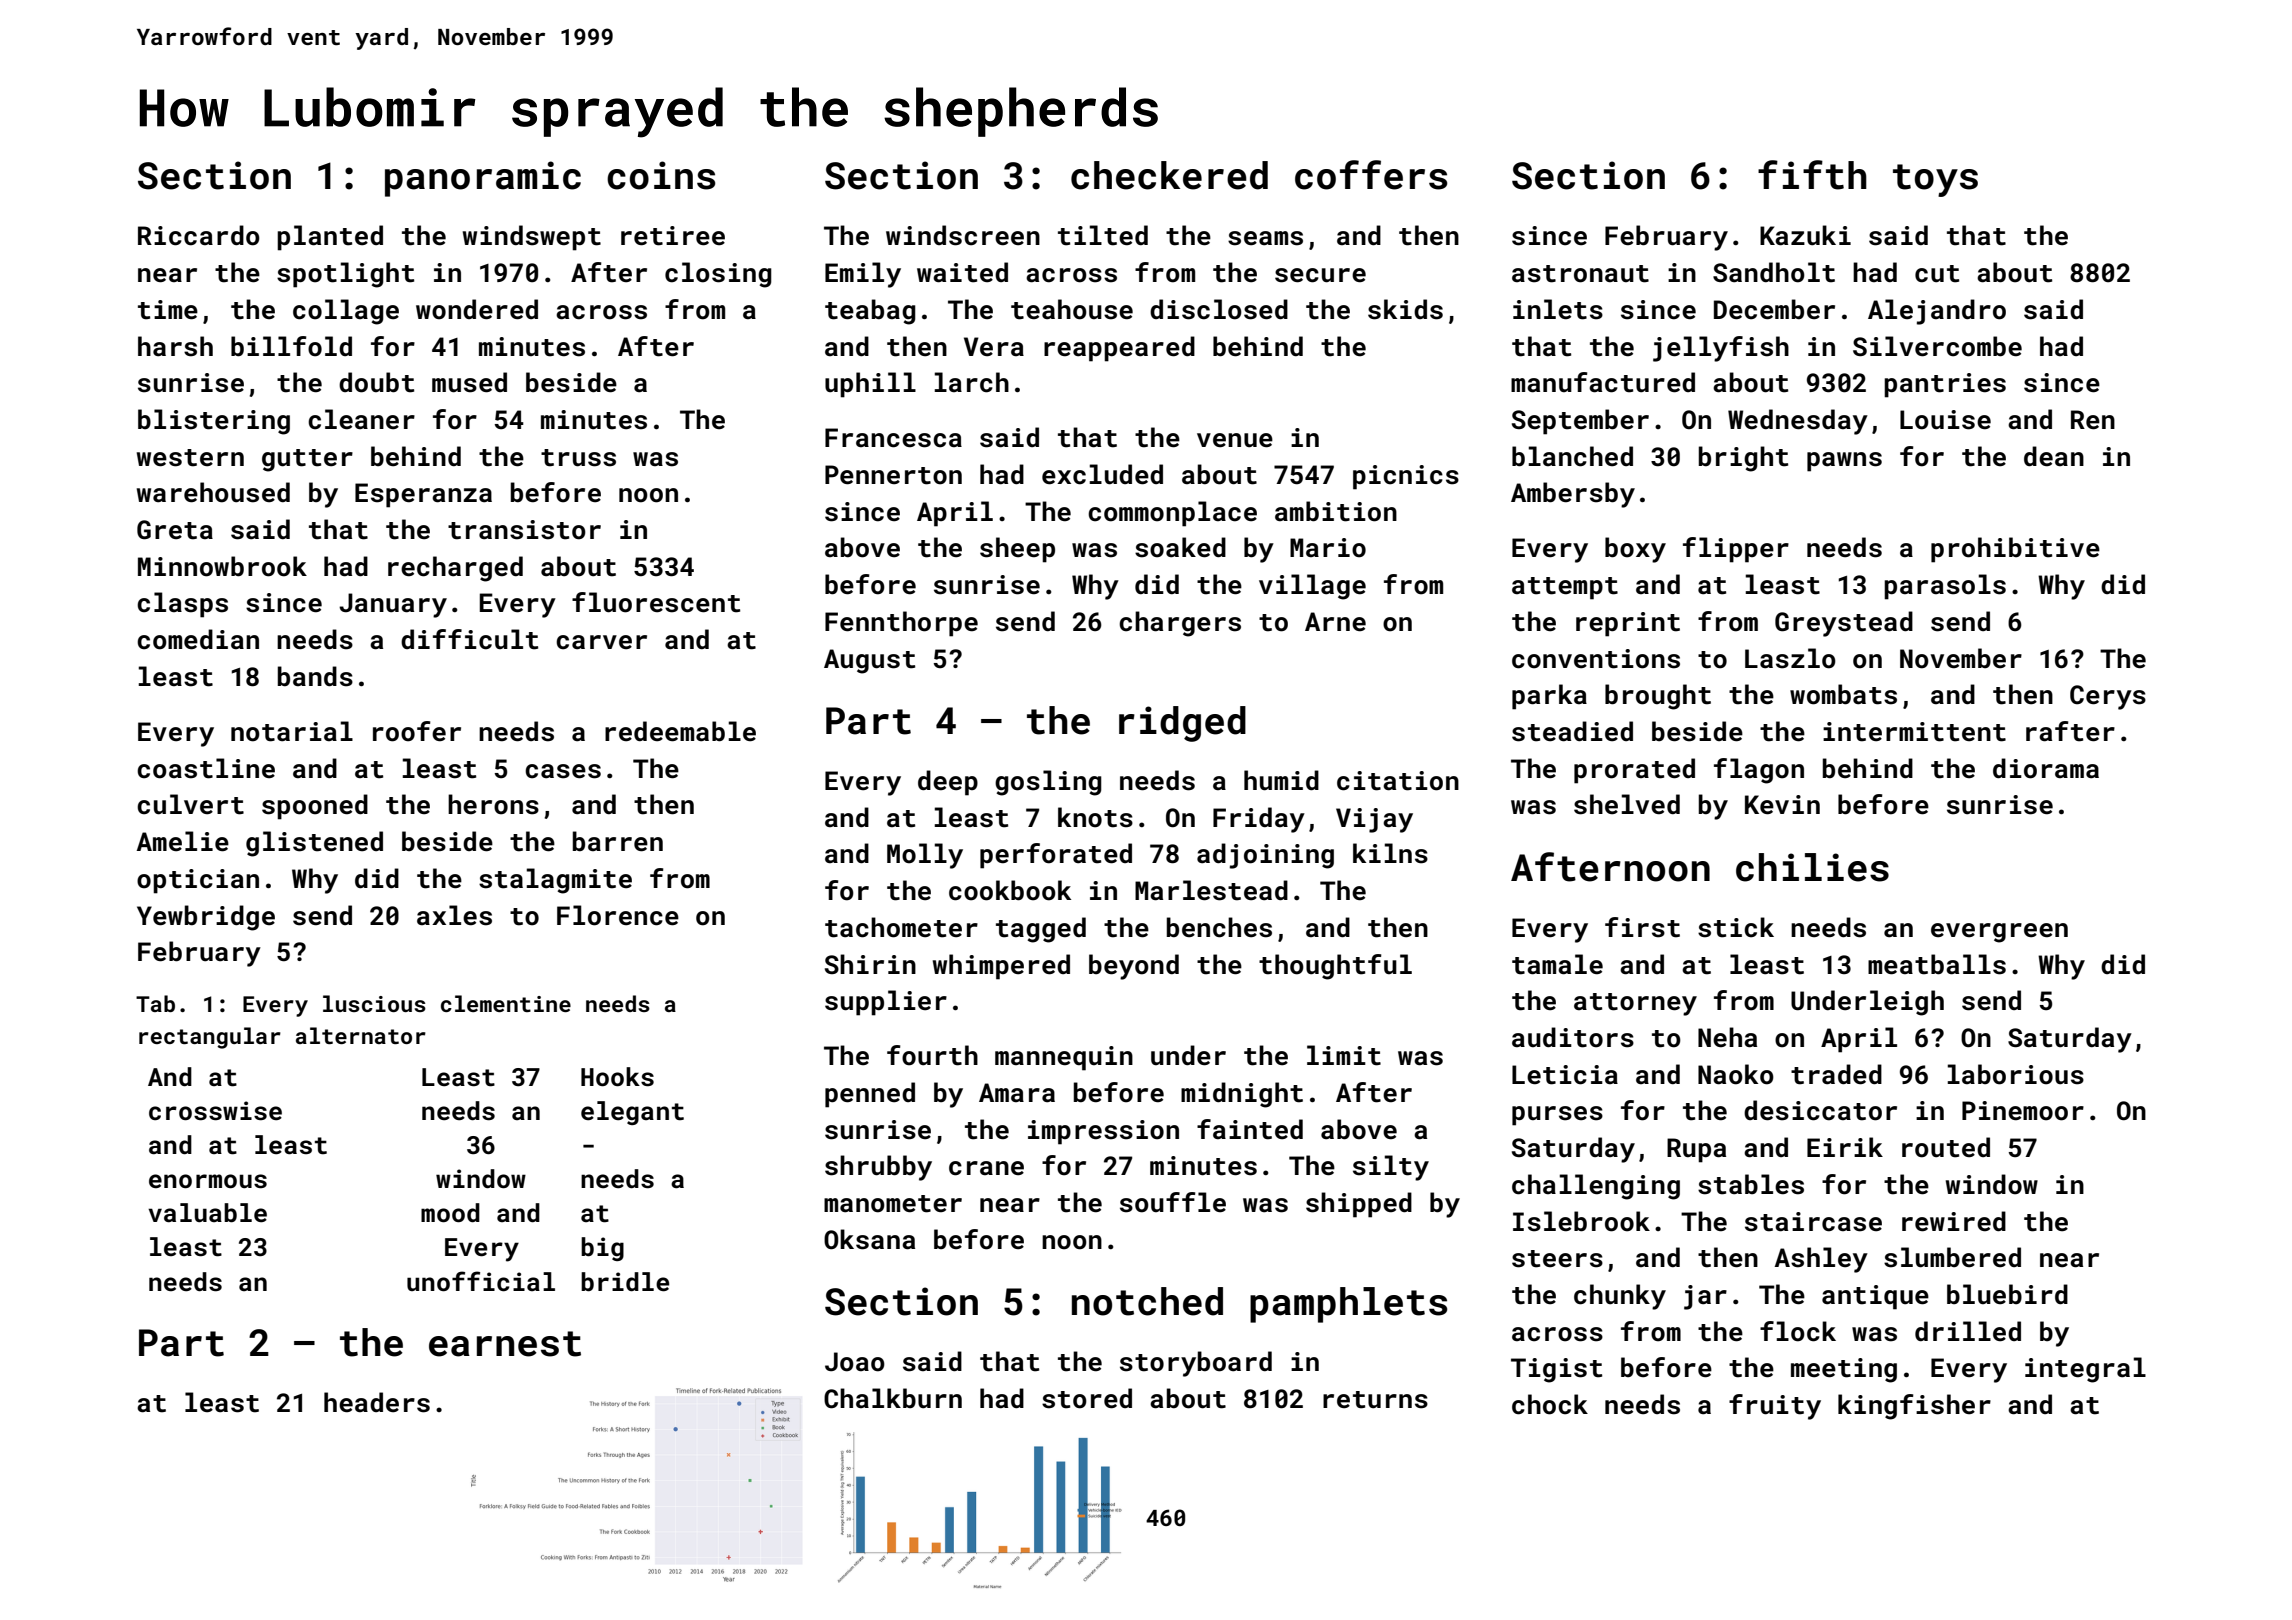  What do you see at coordinates (1658, 697) in the page?
I see `brought` at bounding box center [1658, 697].
